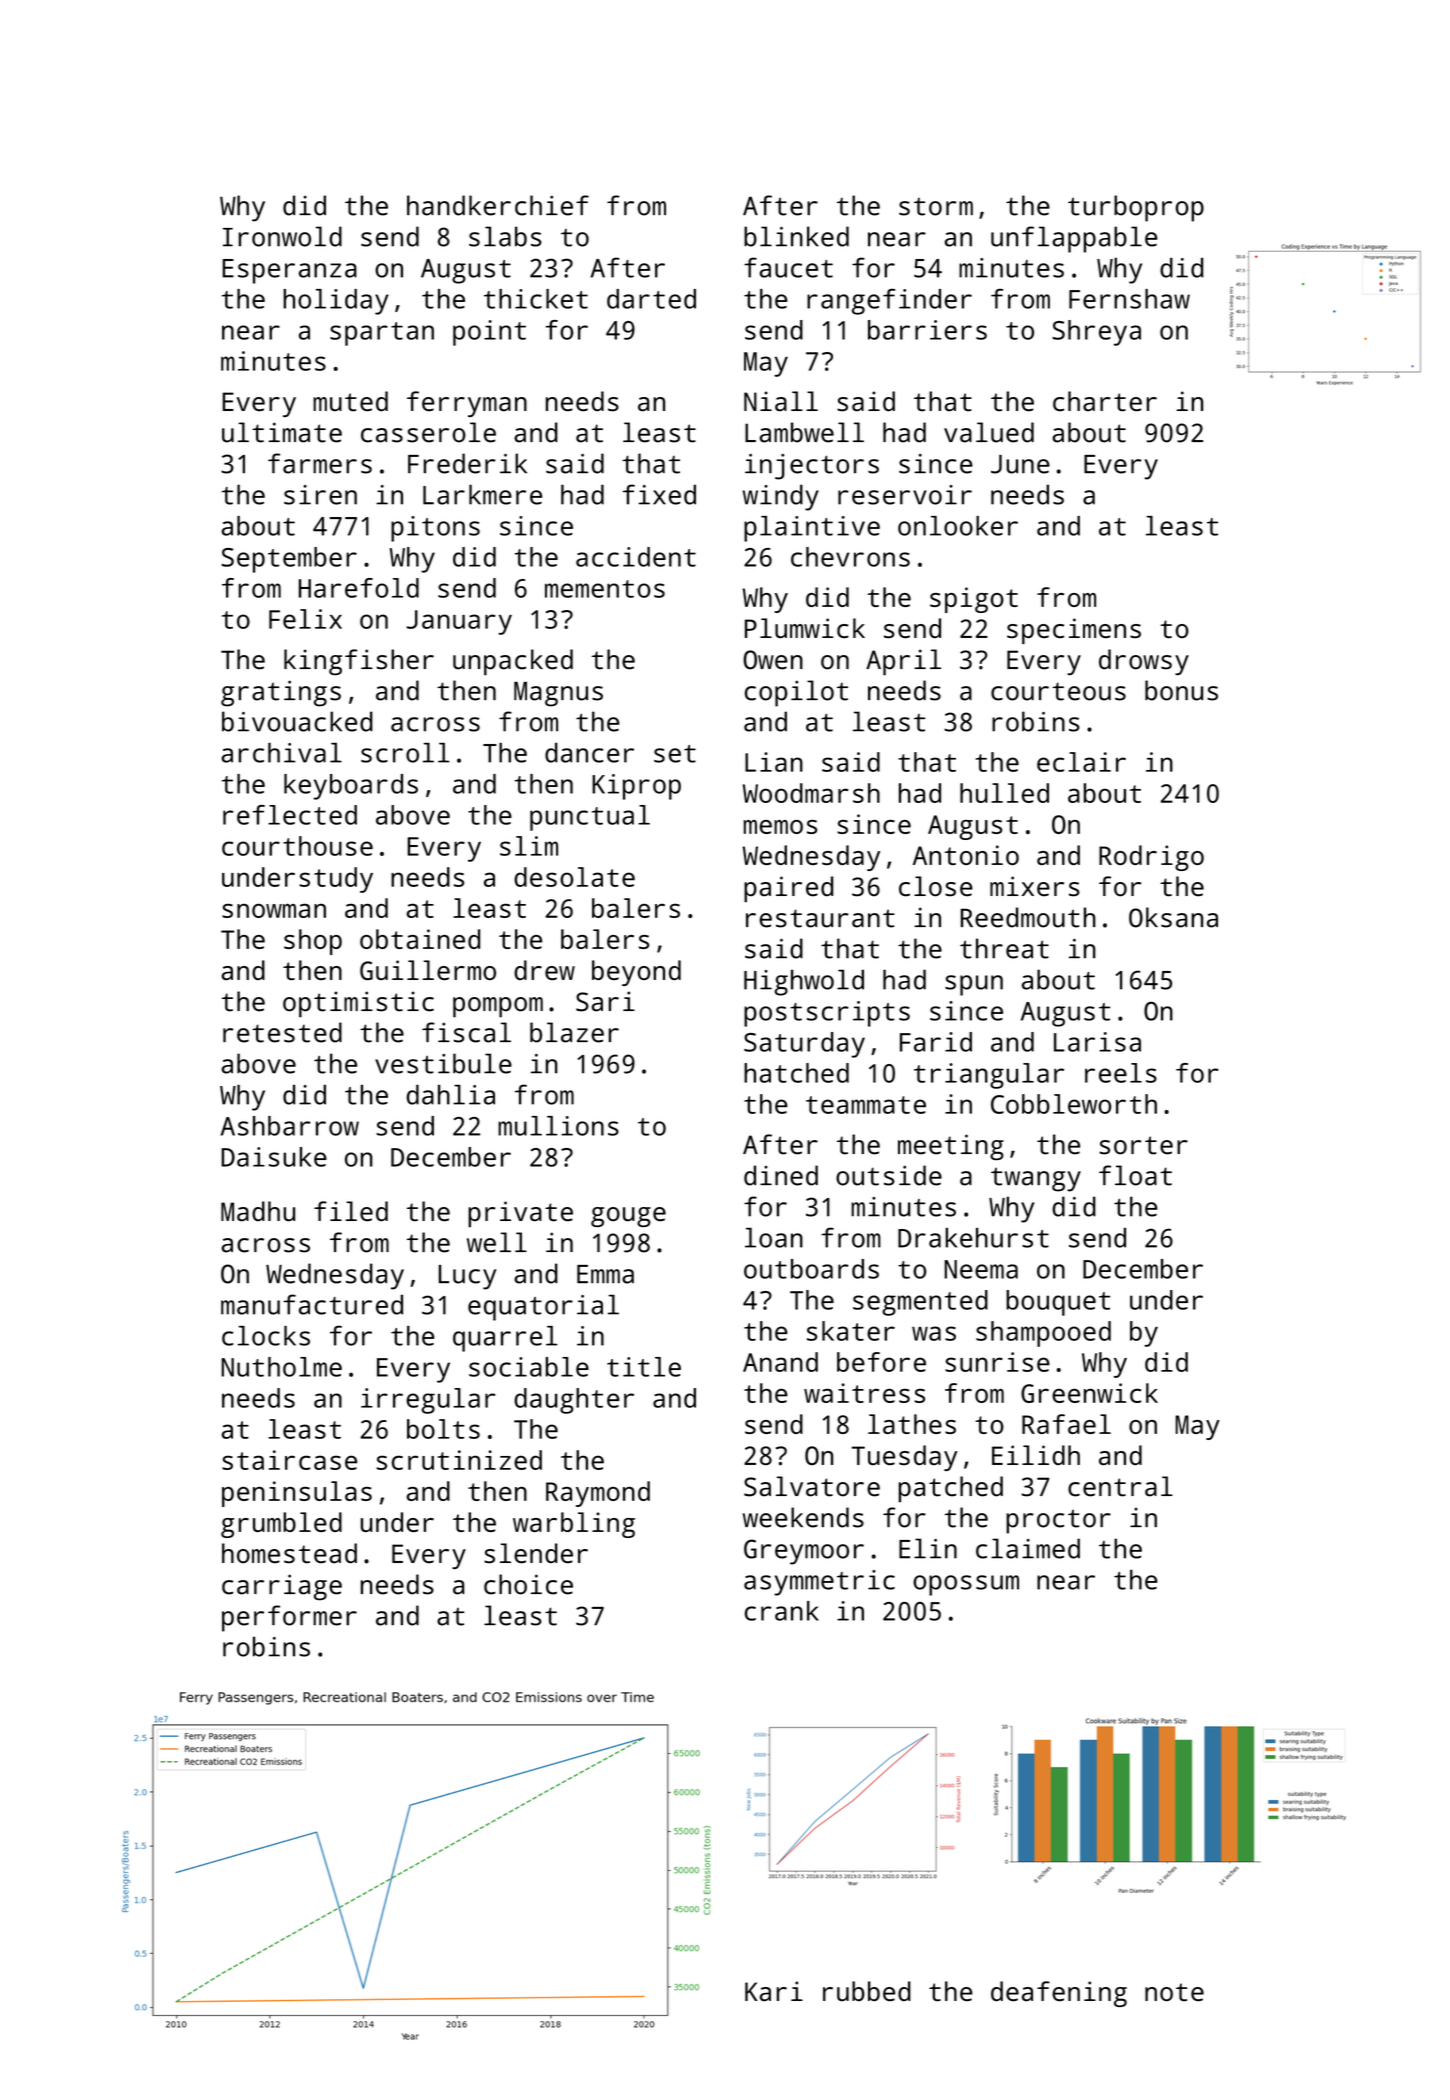 This image has width=1450, height=2100. I want to click on Kari, so click(774, 1991).
